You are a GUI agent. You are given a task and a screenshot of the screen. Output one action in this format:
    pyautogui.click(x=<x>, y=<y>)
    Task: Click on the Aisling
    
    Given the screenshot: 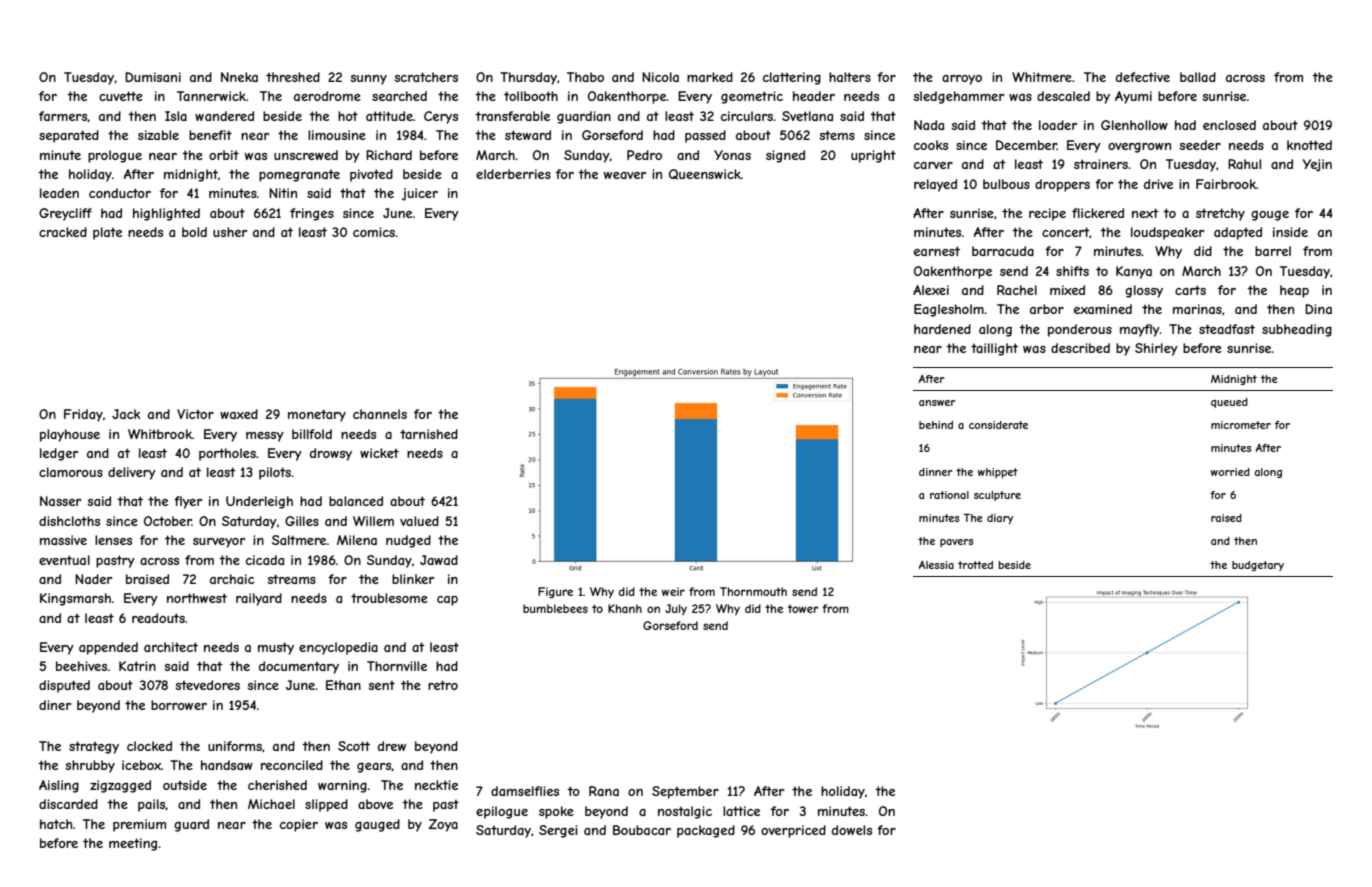 What is the action you would take?
    pyautogui.click(x=59, y=786)
